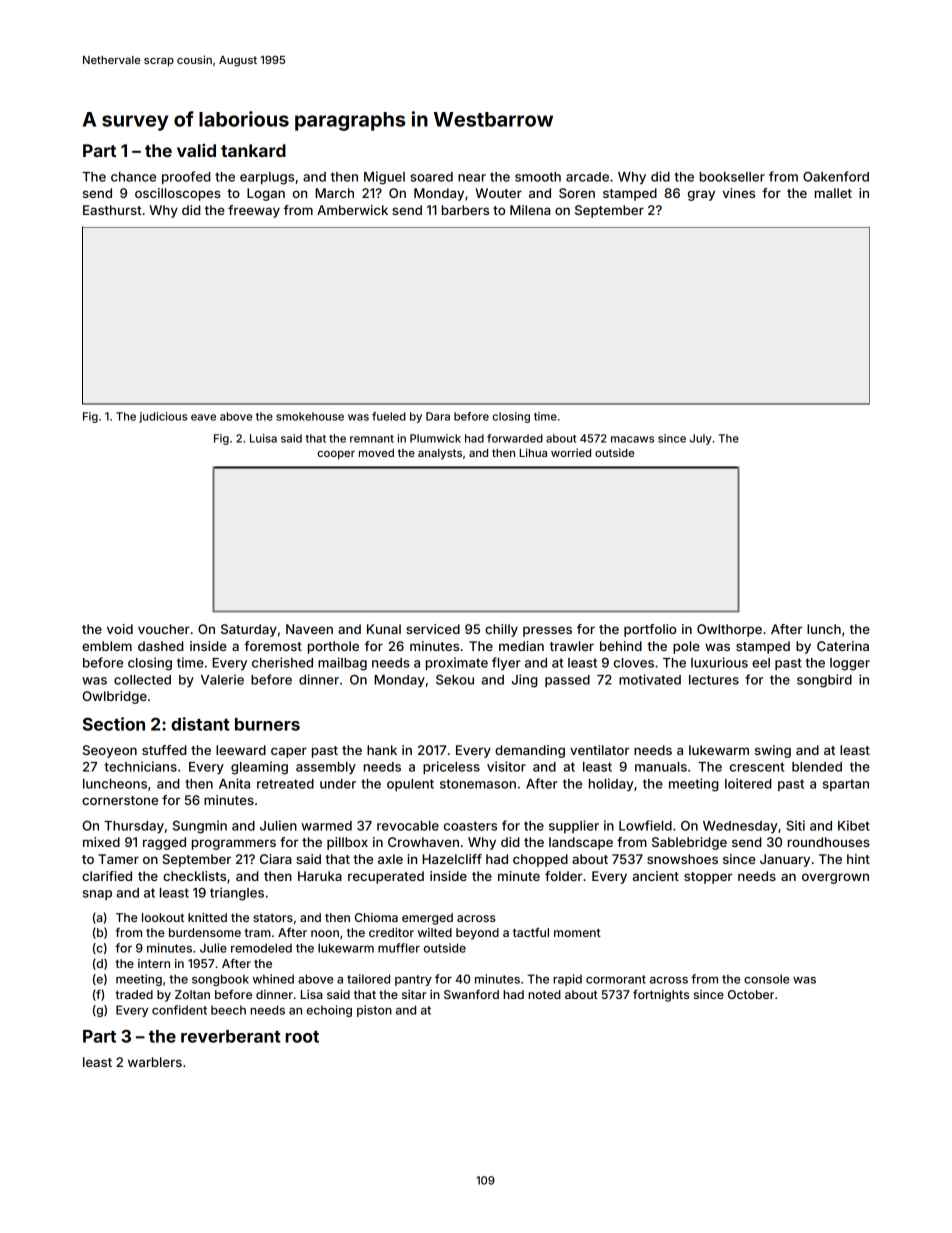 The height and width of the page is (1233, 952). Describe the element at coordinates (249, 630) in the page. I see `Saturday` at that location.
